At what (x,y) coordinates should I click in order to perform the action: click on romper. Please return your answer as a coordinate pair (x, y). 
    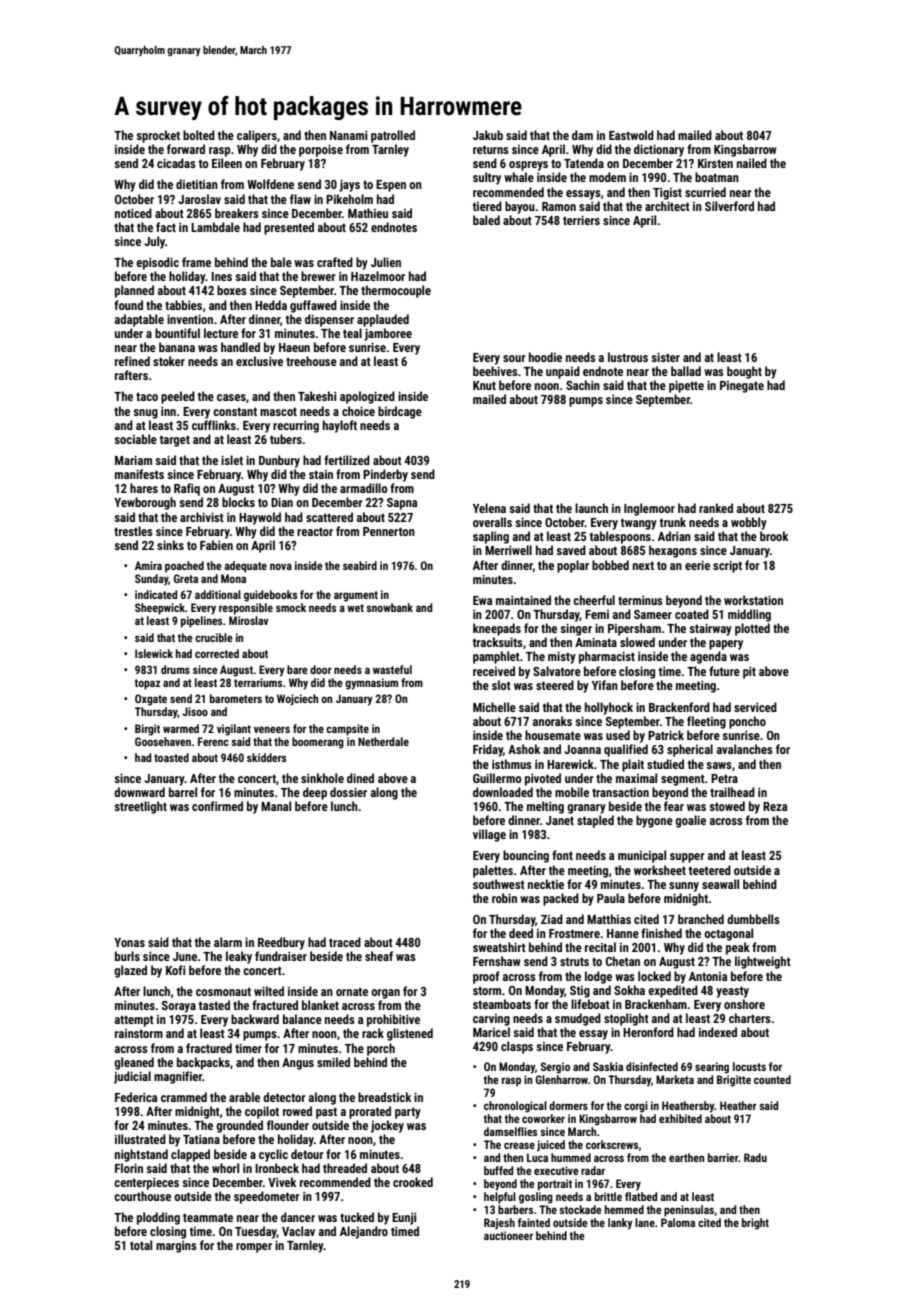
    Looking at the image, I should click on (254, 1248).
